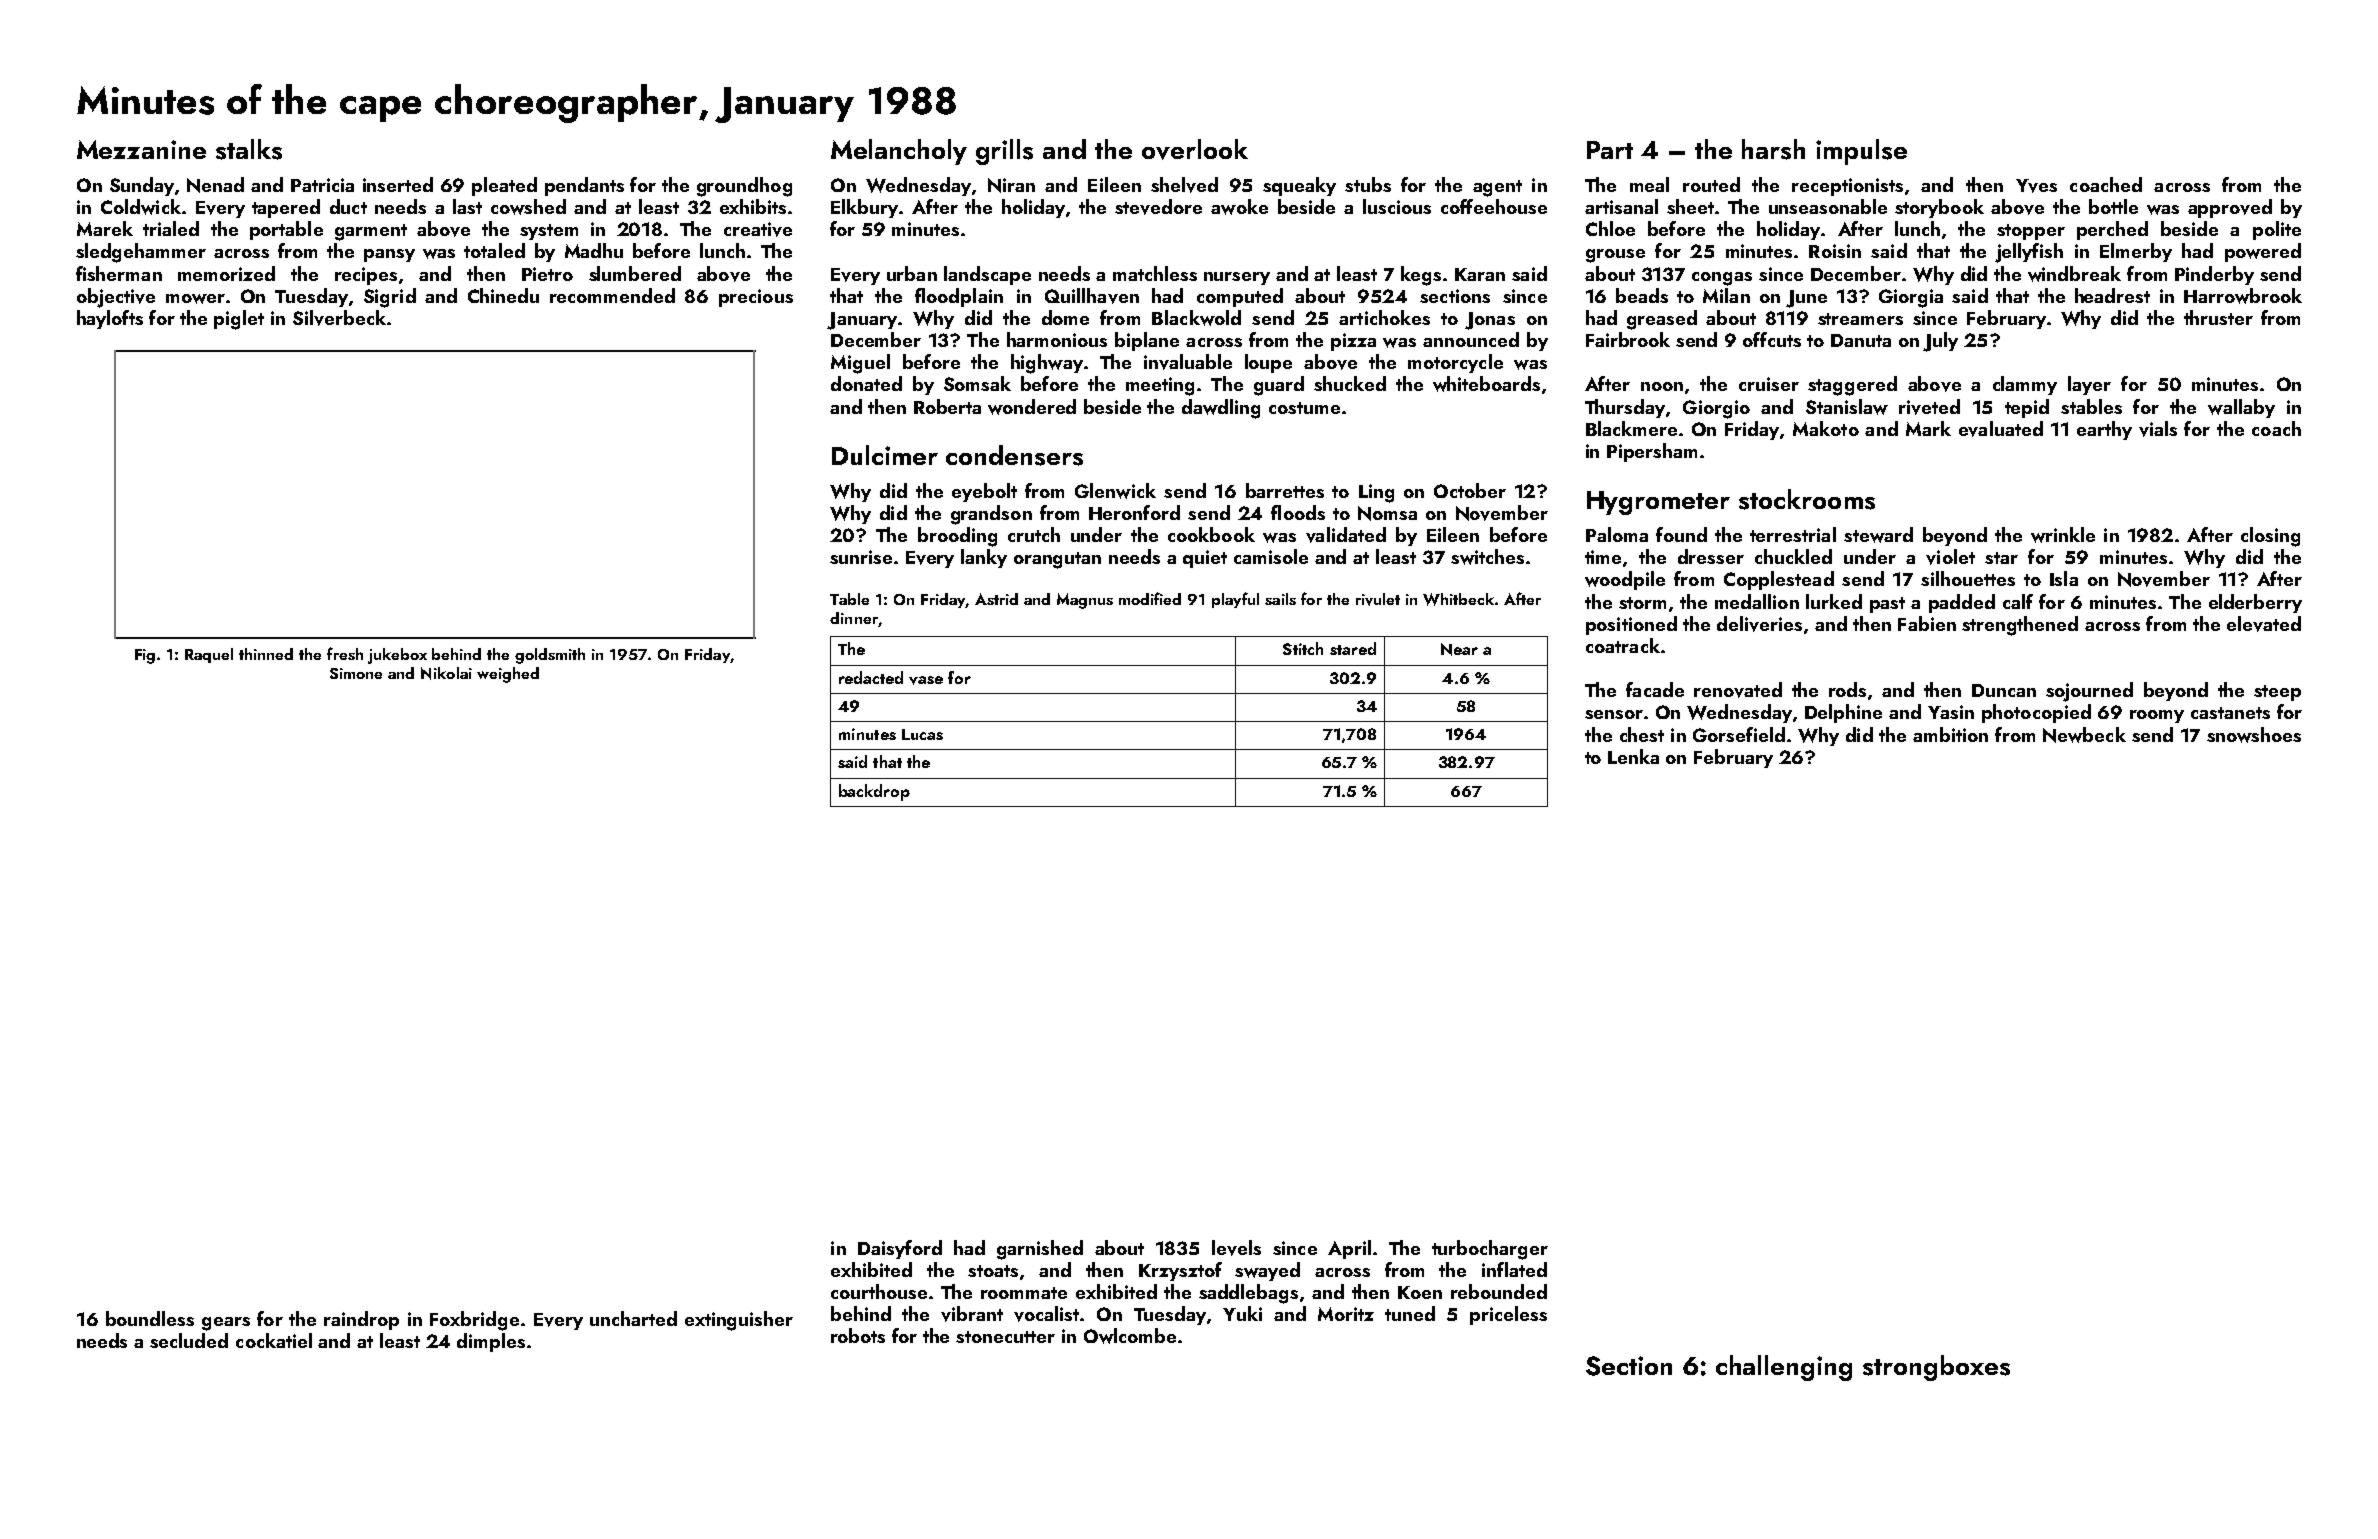  I want to click on harsh, so click(1773, 149).
